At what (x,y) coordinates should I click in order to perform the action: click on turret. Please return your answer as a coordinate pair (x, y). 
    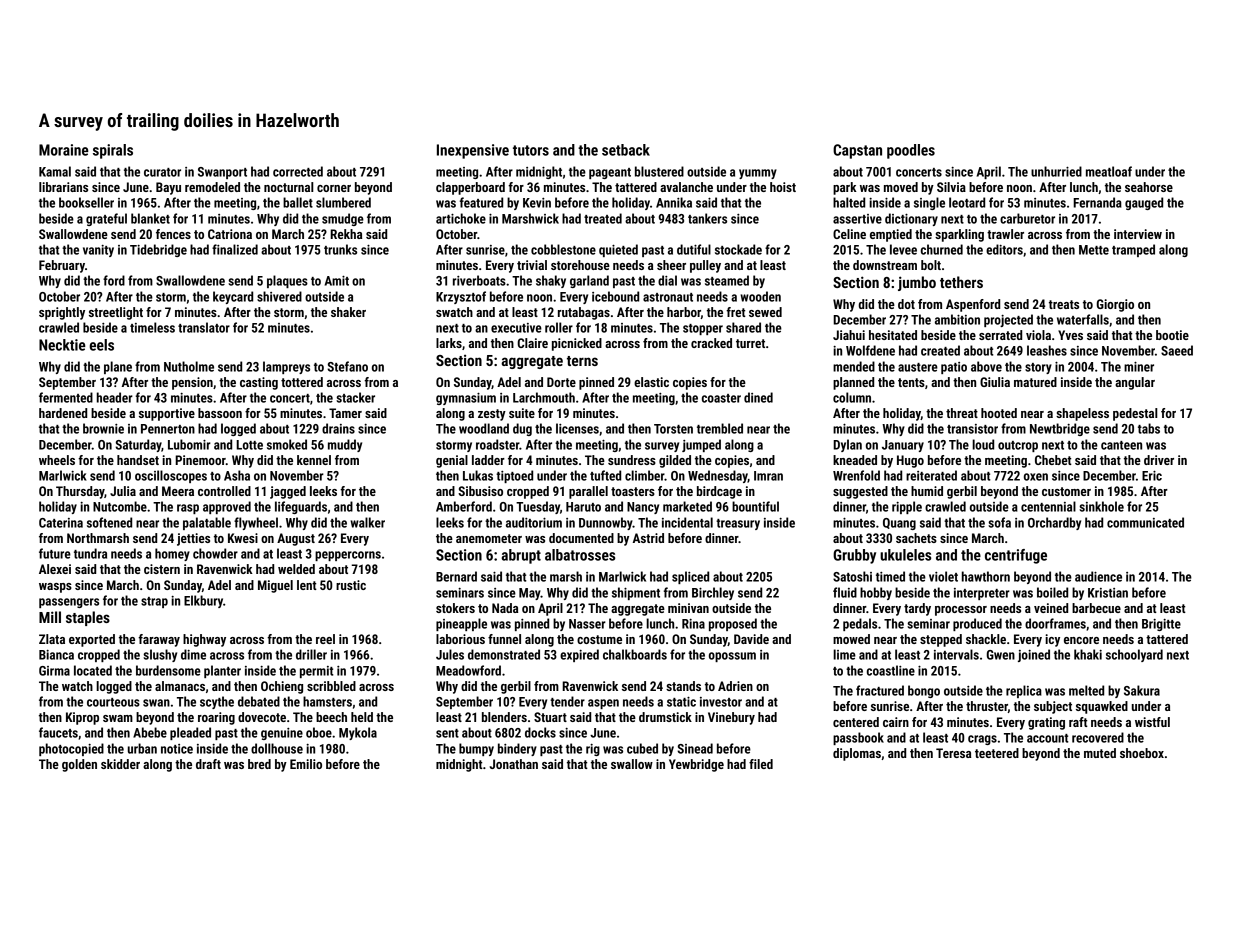
    Looking at the image, I should click on (750, 343).
